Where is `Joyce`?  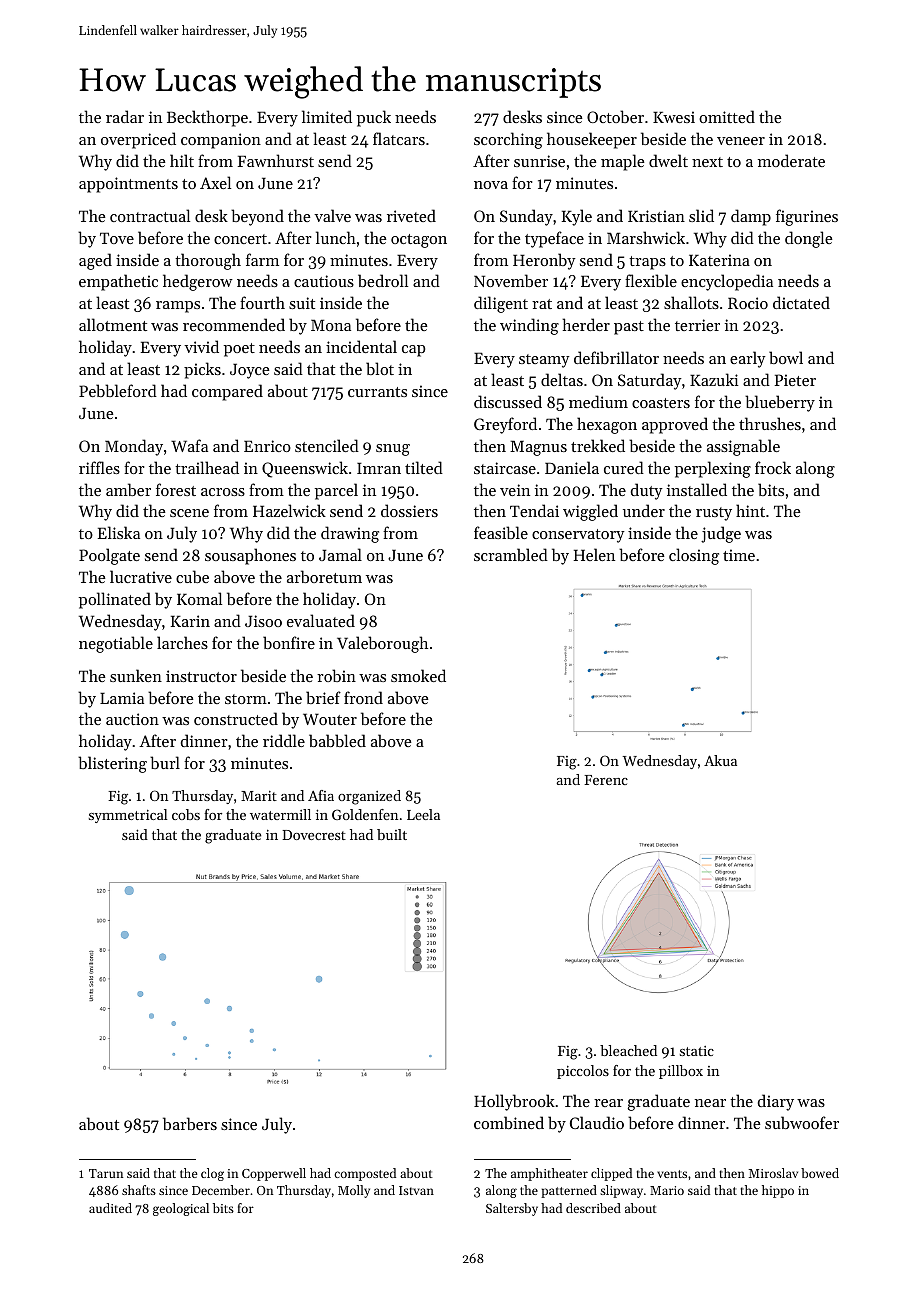 Joyce is located at coordinates (250, 371).
